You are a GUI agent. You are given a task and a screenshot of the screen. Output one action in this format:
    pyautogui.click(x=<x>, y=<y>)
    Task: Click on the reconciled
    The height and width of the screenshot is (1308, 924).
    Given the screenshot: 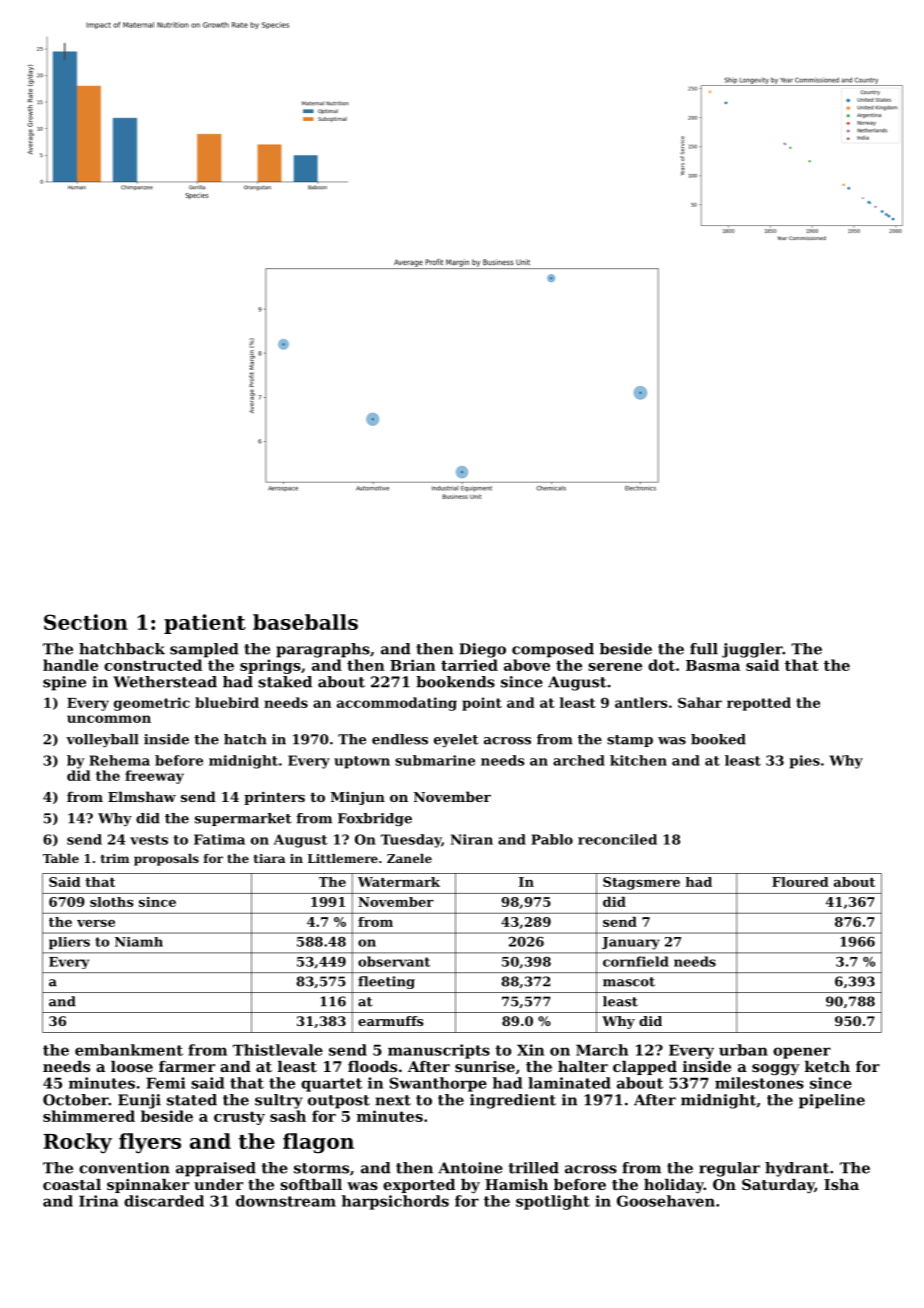 What is the action you would take?
    pyautogui.click(x=617, y=839)
